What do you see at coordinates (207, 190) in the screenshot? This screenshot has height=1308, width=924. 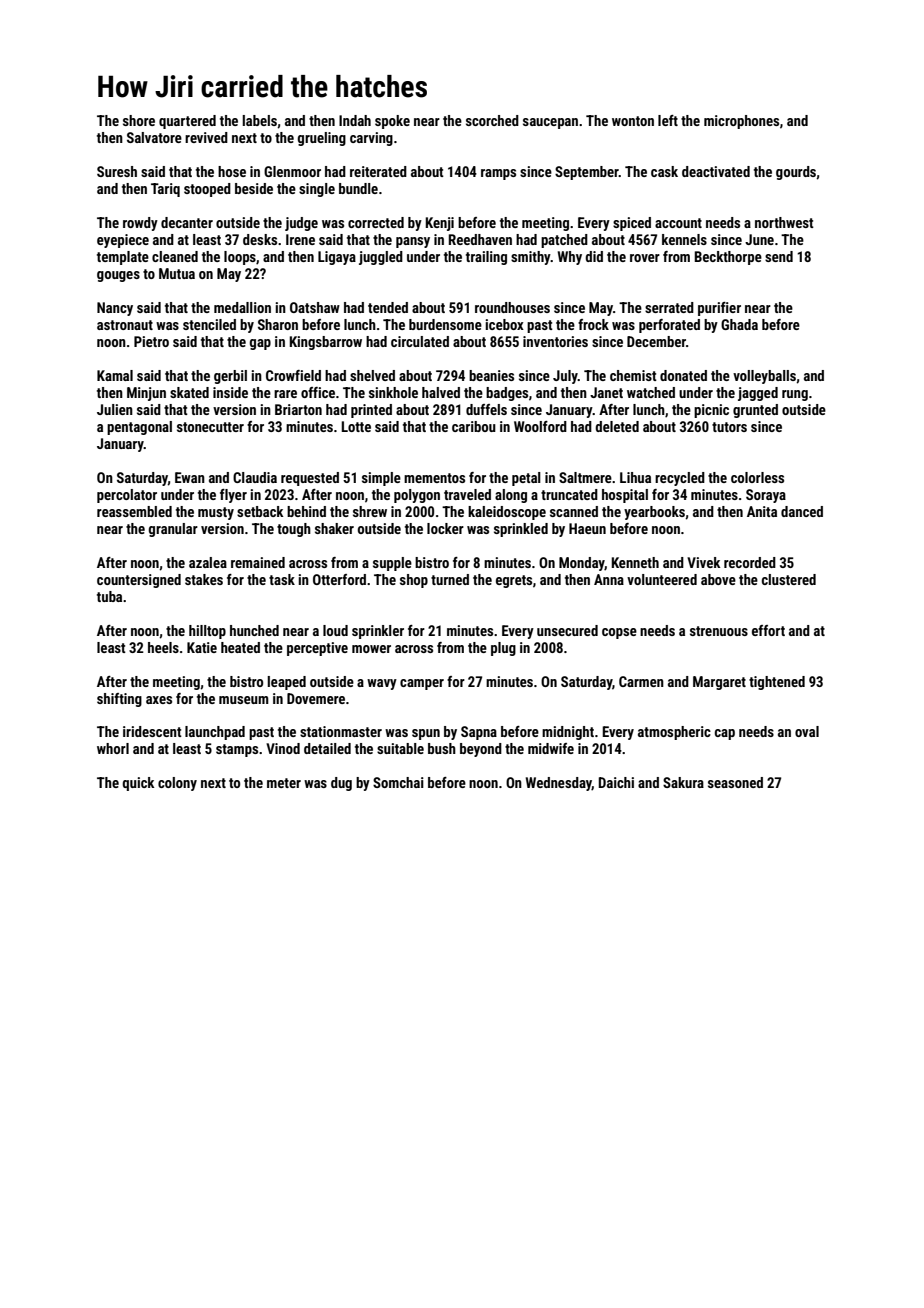 I see `stooped` at bounding box center [207, 190].
